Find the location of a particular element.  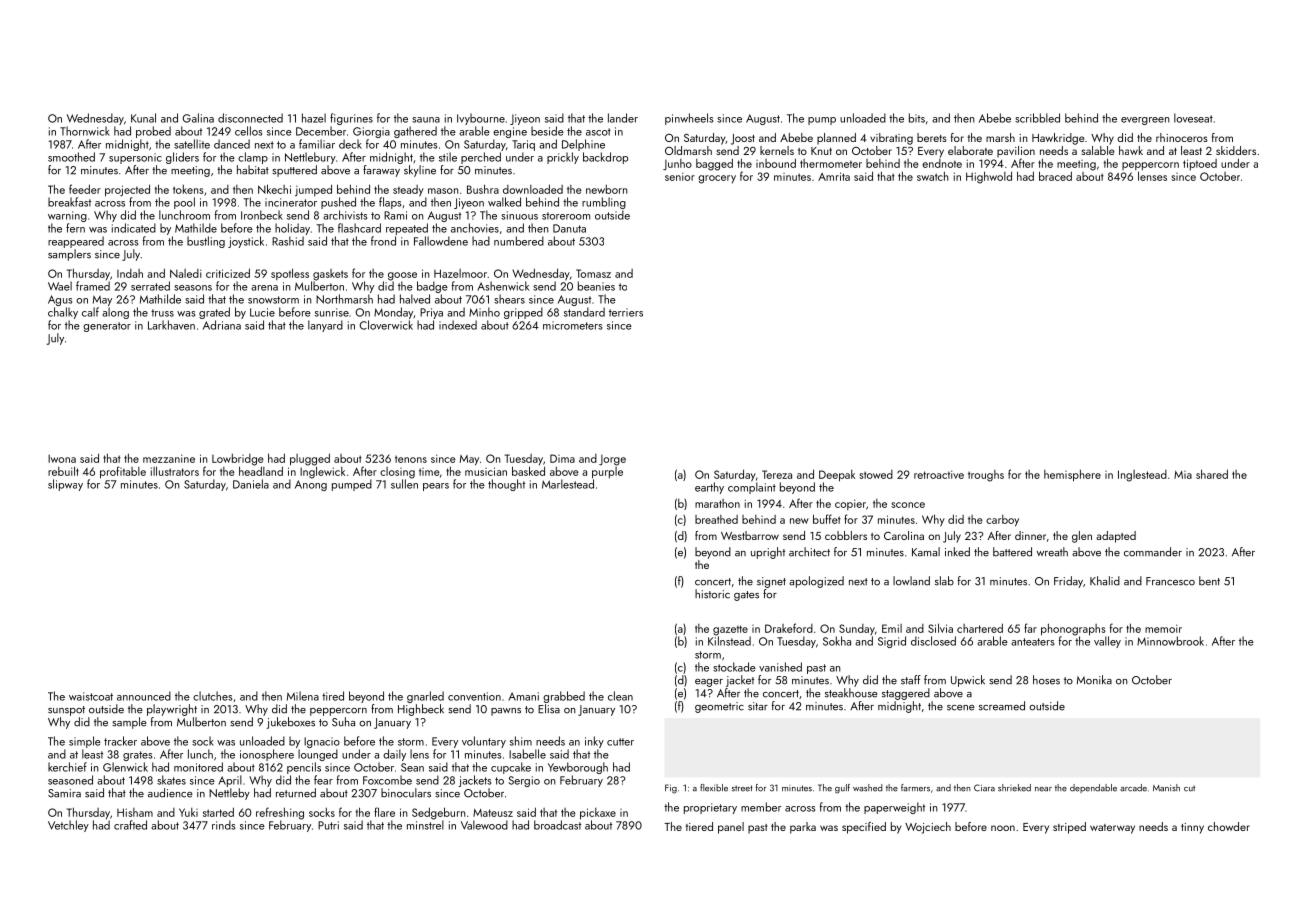

Anong is located at coordinates (311, 485).
